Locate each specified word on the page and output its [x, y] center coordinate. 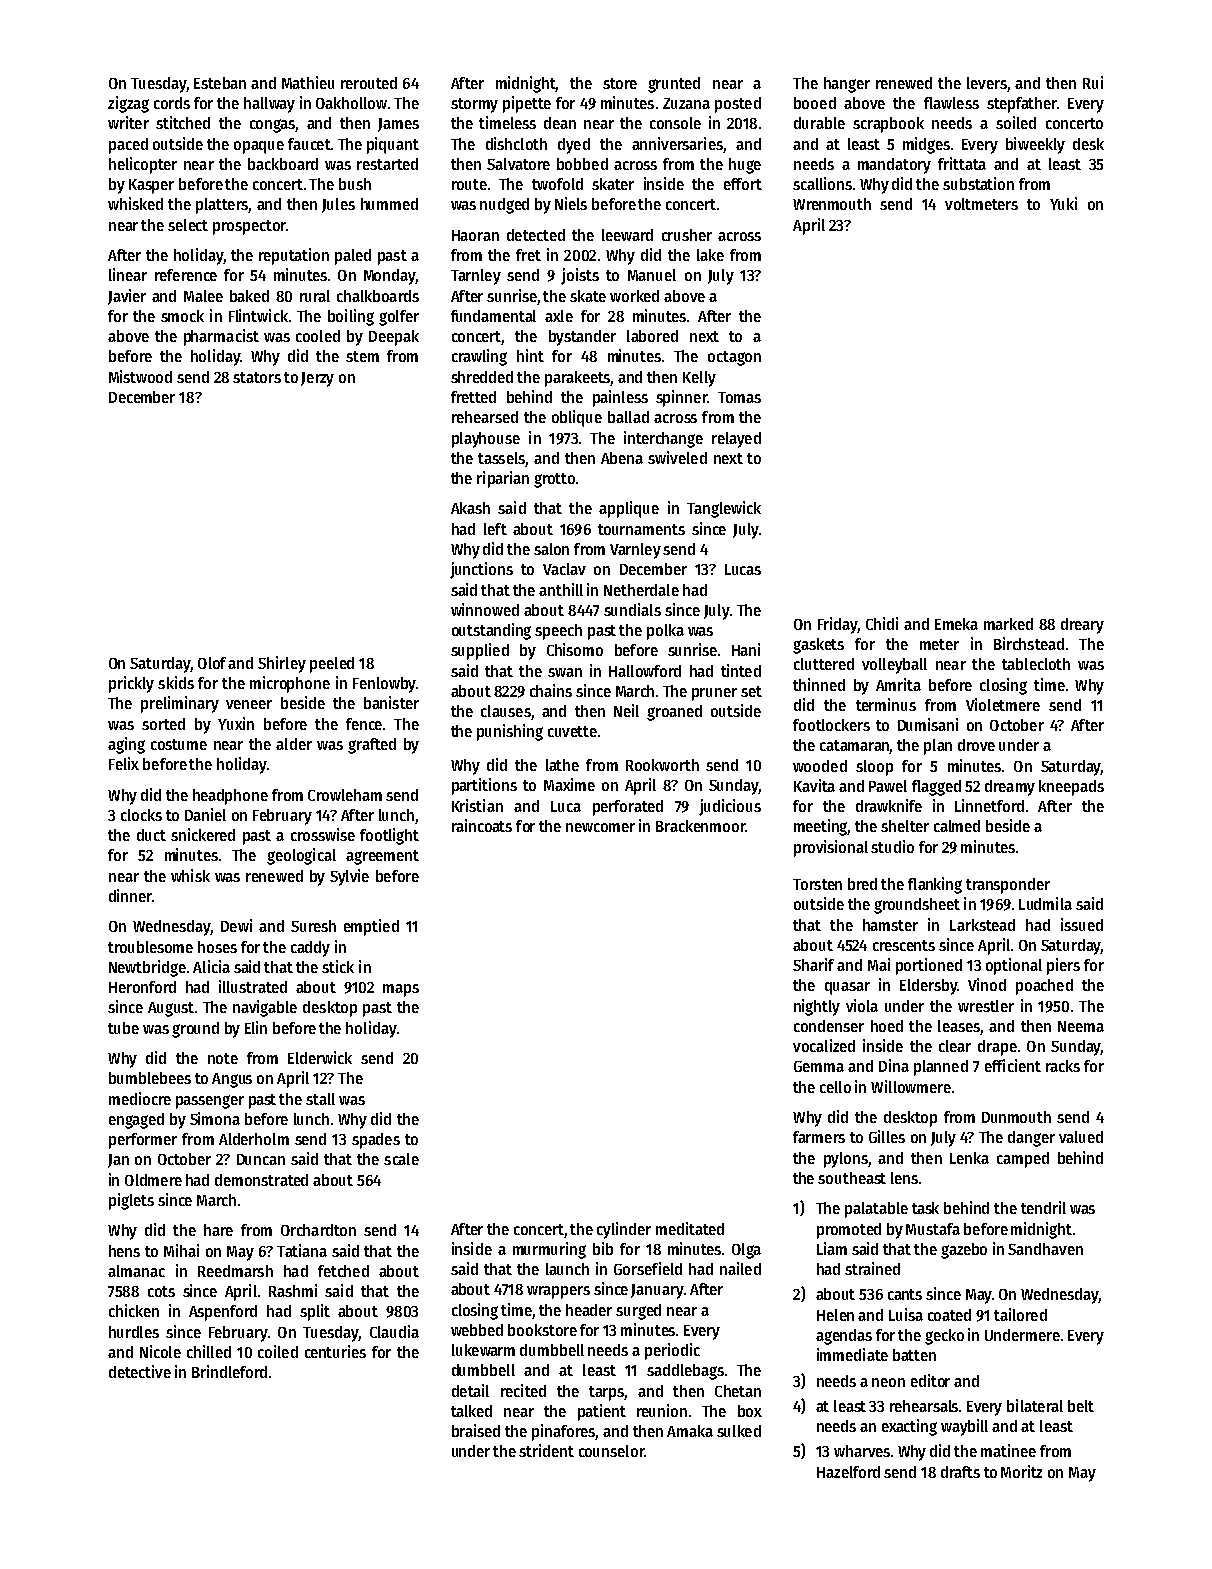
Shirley [282, 664]
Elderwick [320, 1057]
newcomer [600, 827]
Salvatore [518, 164]
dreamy [1010, 788]
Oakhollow [351, 103]
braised [476, 1430]
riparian [503, 479]
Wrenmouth [832, 204]
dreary [1082, 626]
